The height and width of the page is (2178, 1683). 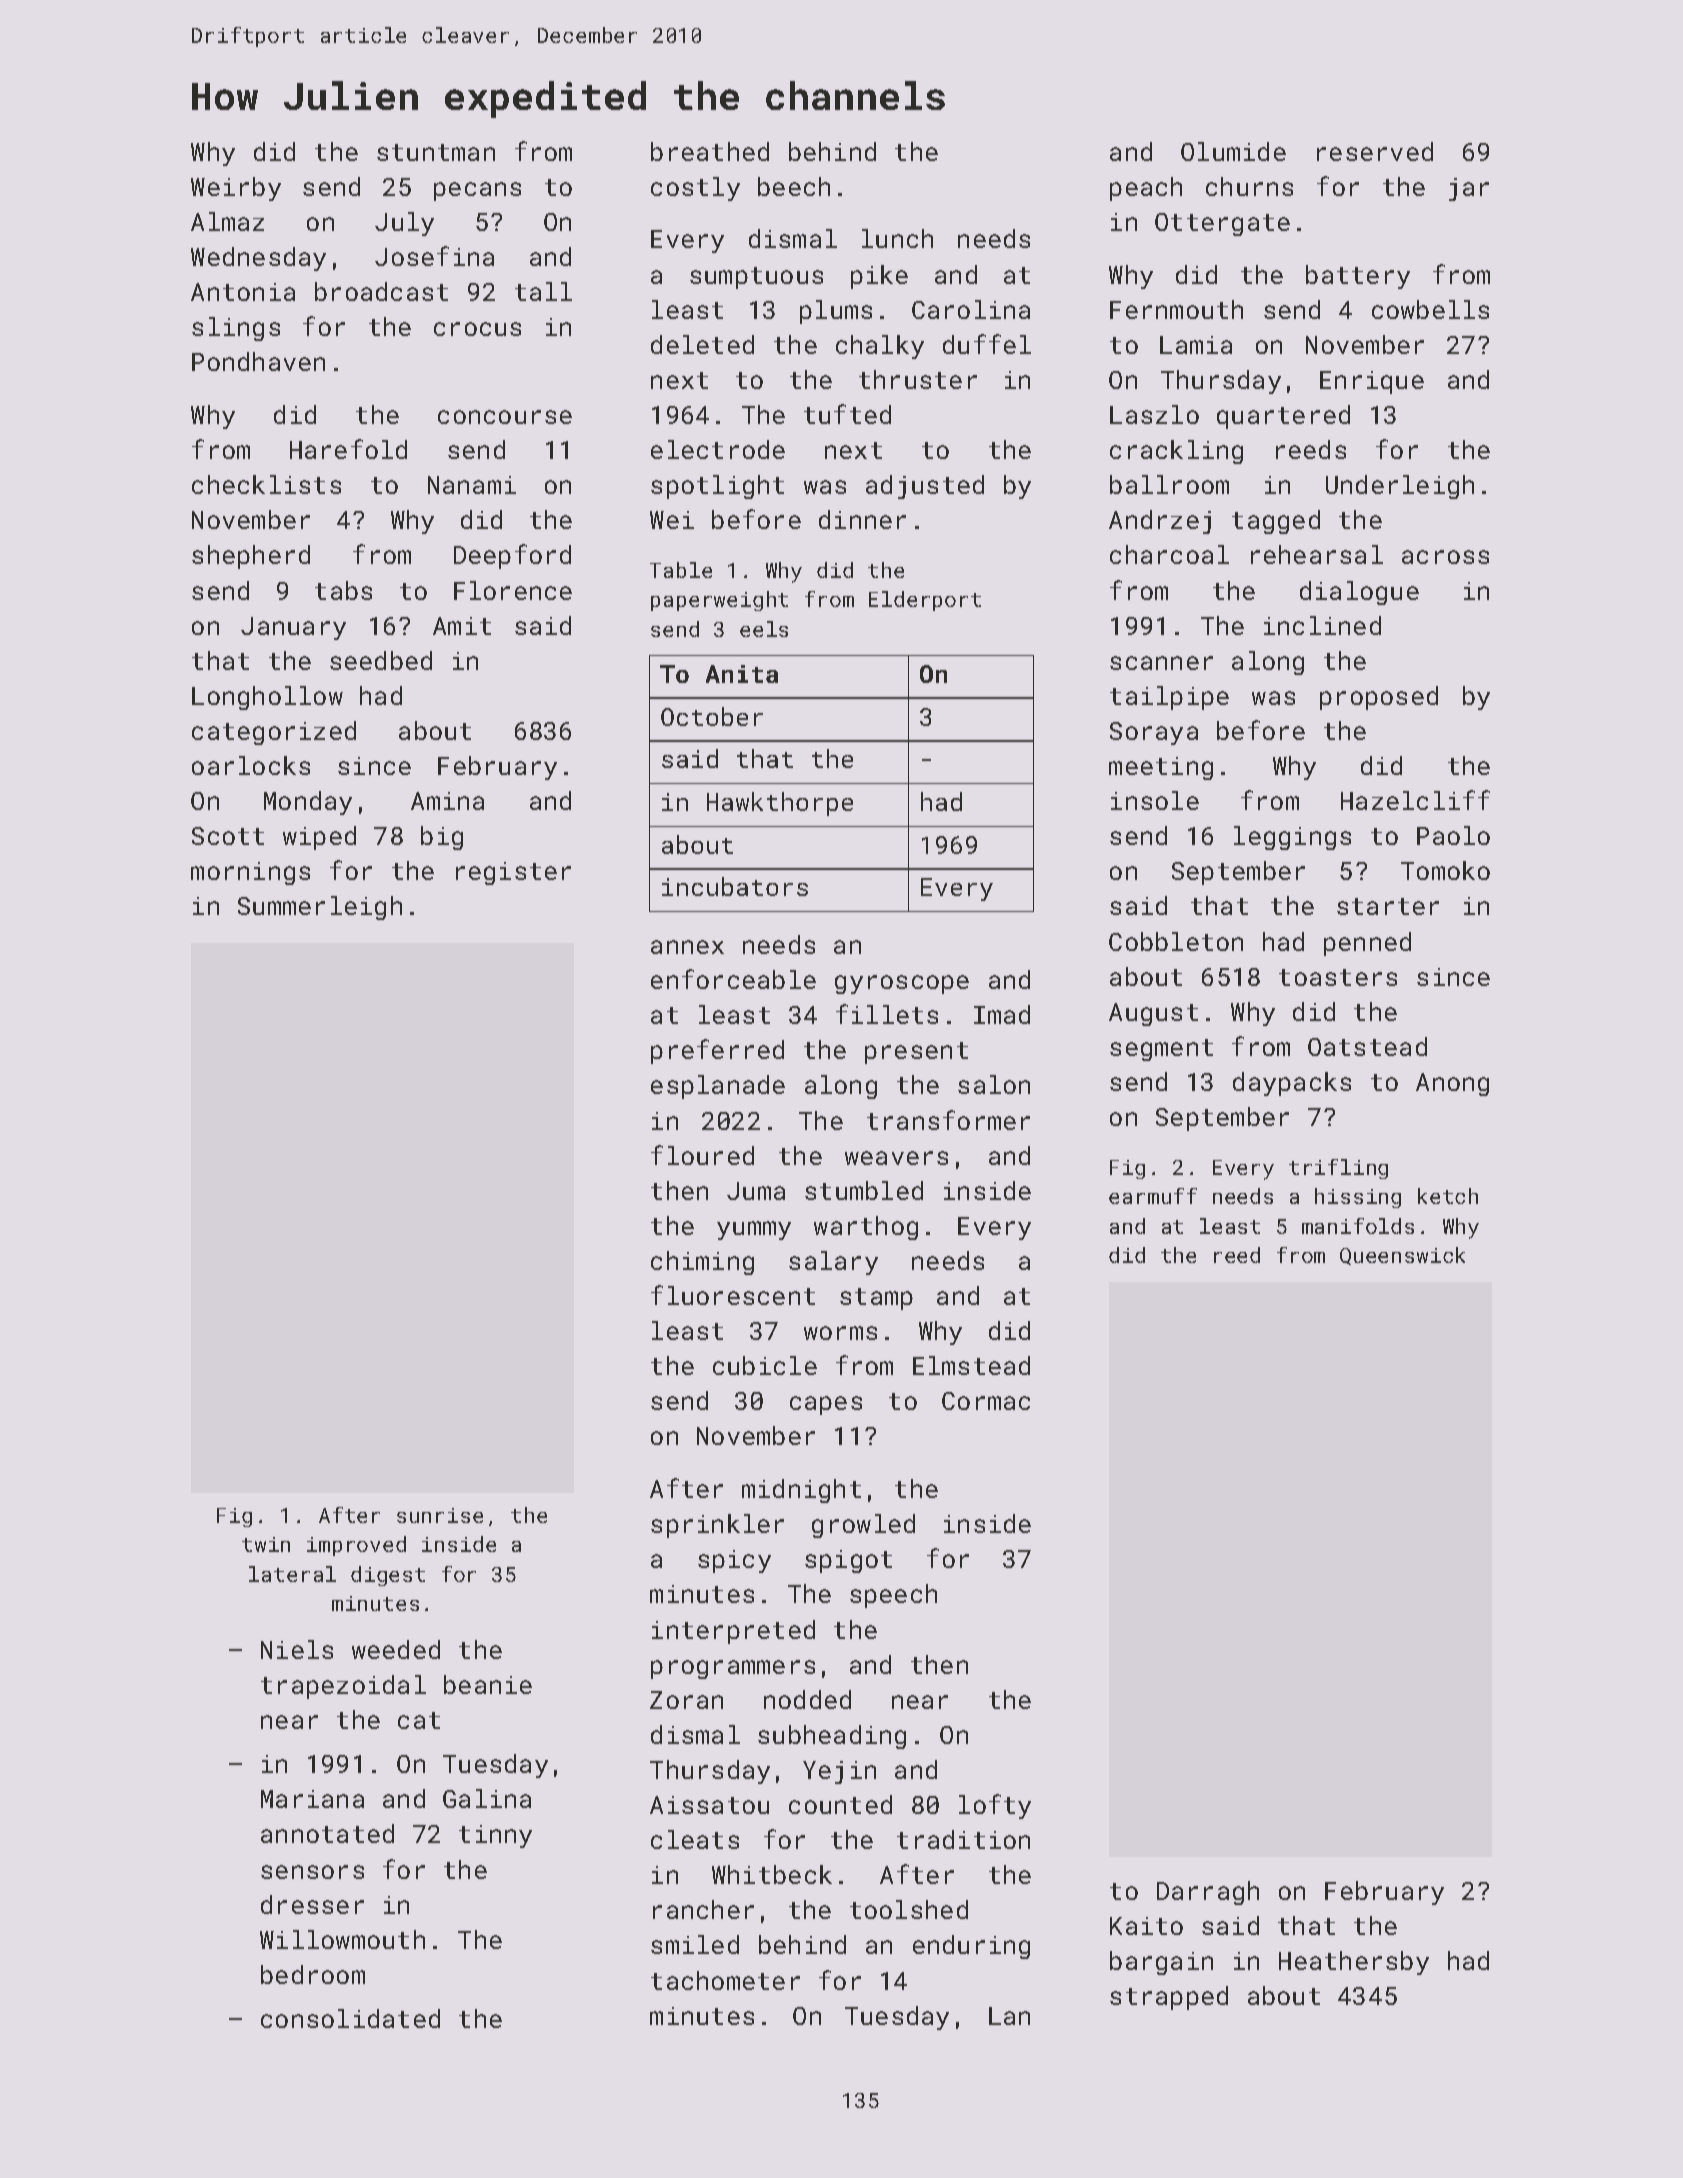 I want to click on enduring, so click(x=971, y=1947).
